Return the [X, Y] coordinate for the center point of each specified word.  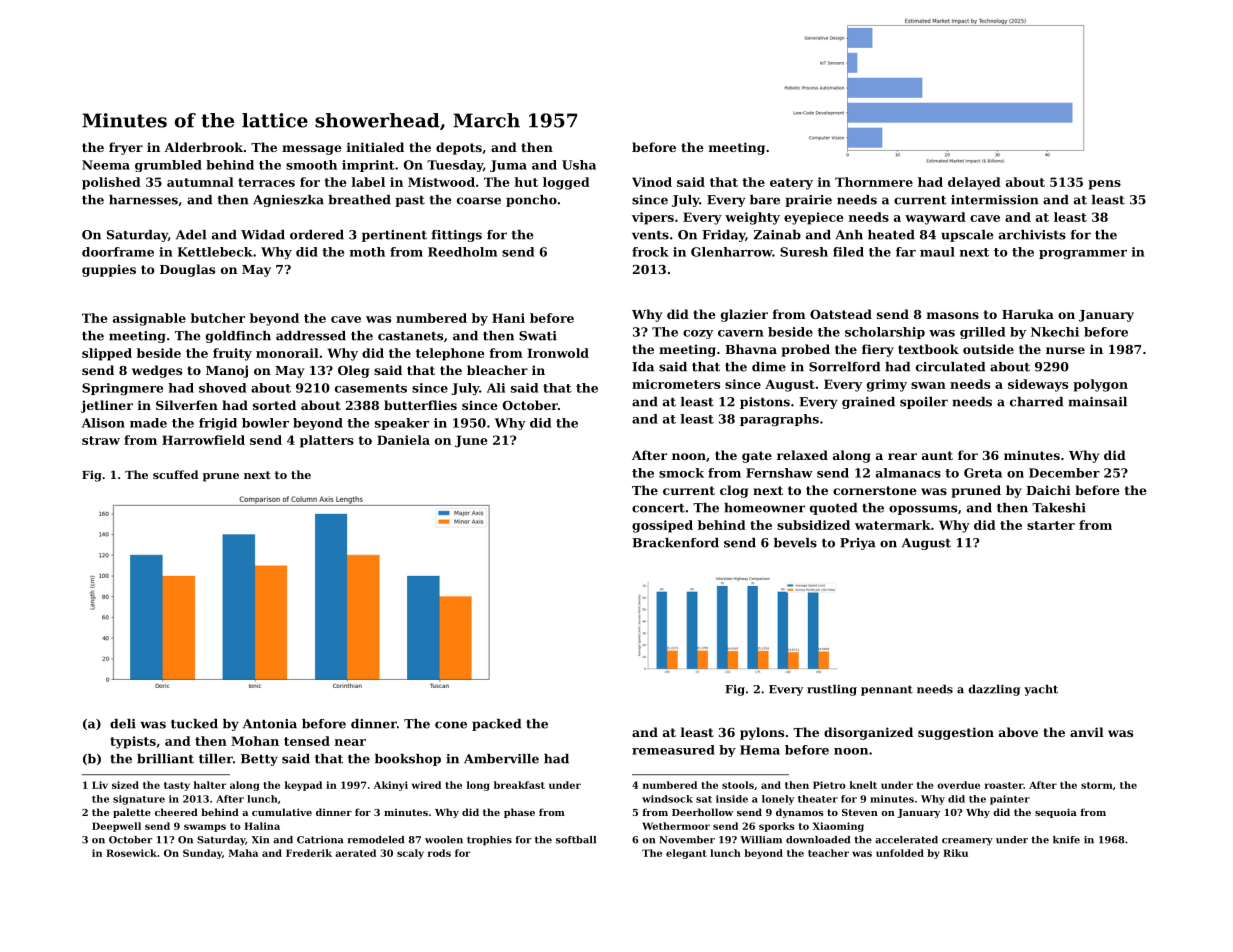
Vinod [652, 182]
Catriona [320, 840]
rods [439, 853]
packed [496, 725]
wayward [935, 218]
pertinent [394, 236]
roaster [1004, 785]
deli [123, 724]
